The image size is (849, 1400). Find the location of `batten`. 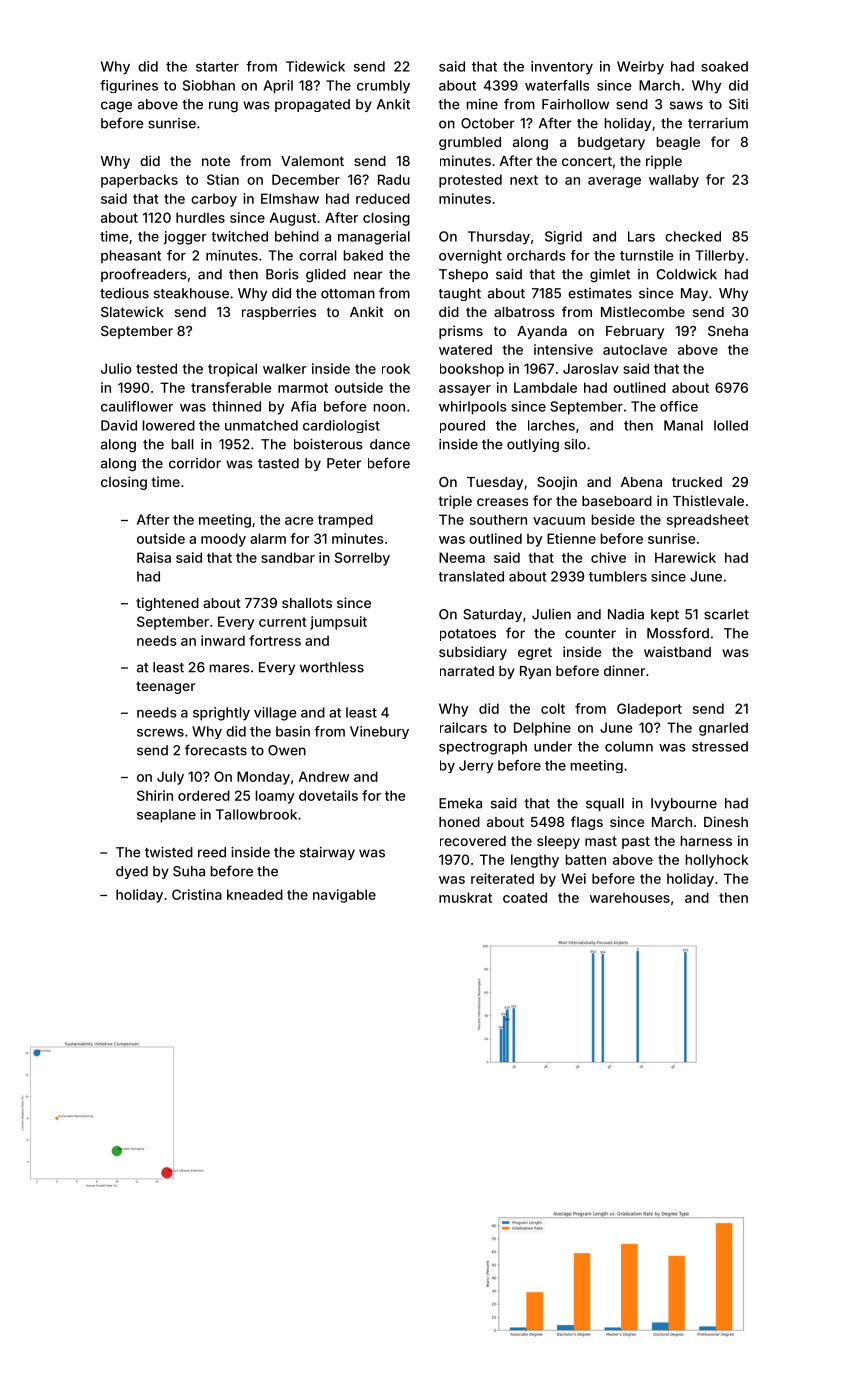

batten is located at coordinates (585, 859).
